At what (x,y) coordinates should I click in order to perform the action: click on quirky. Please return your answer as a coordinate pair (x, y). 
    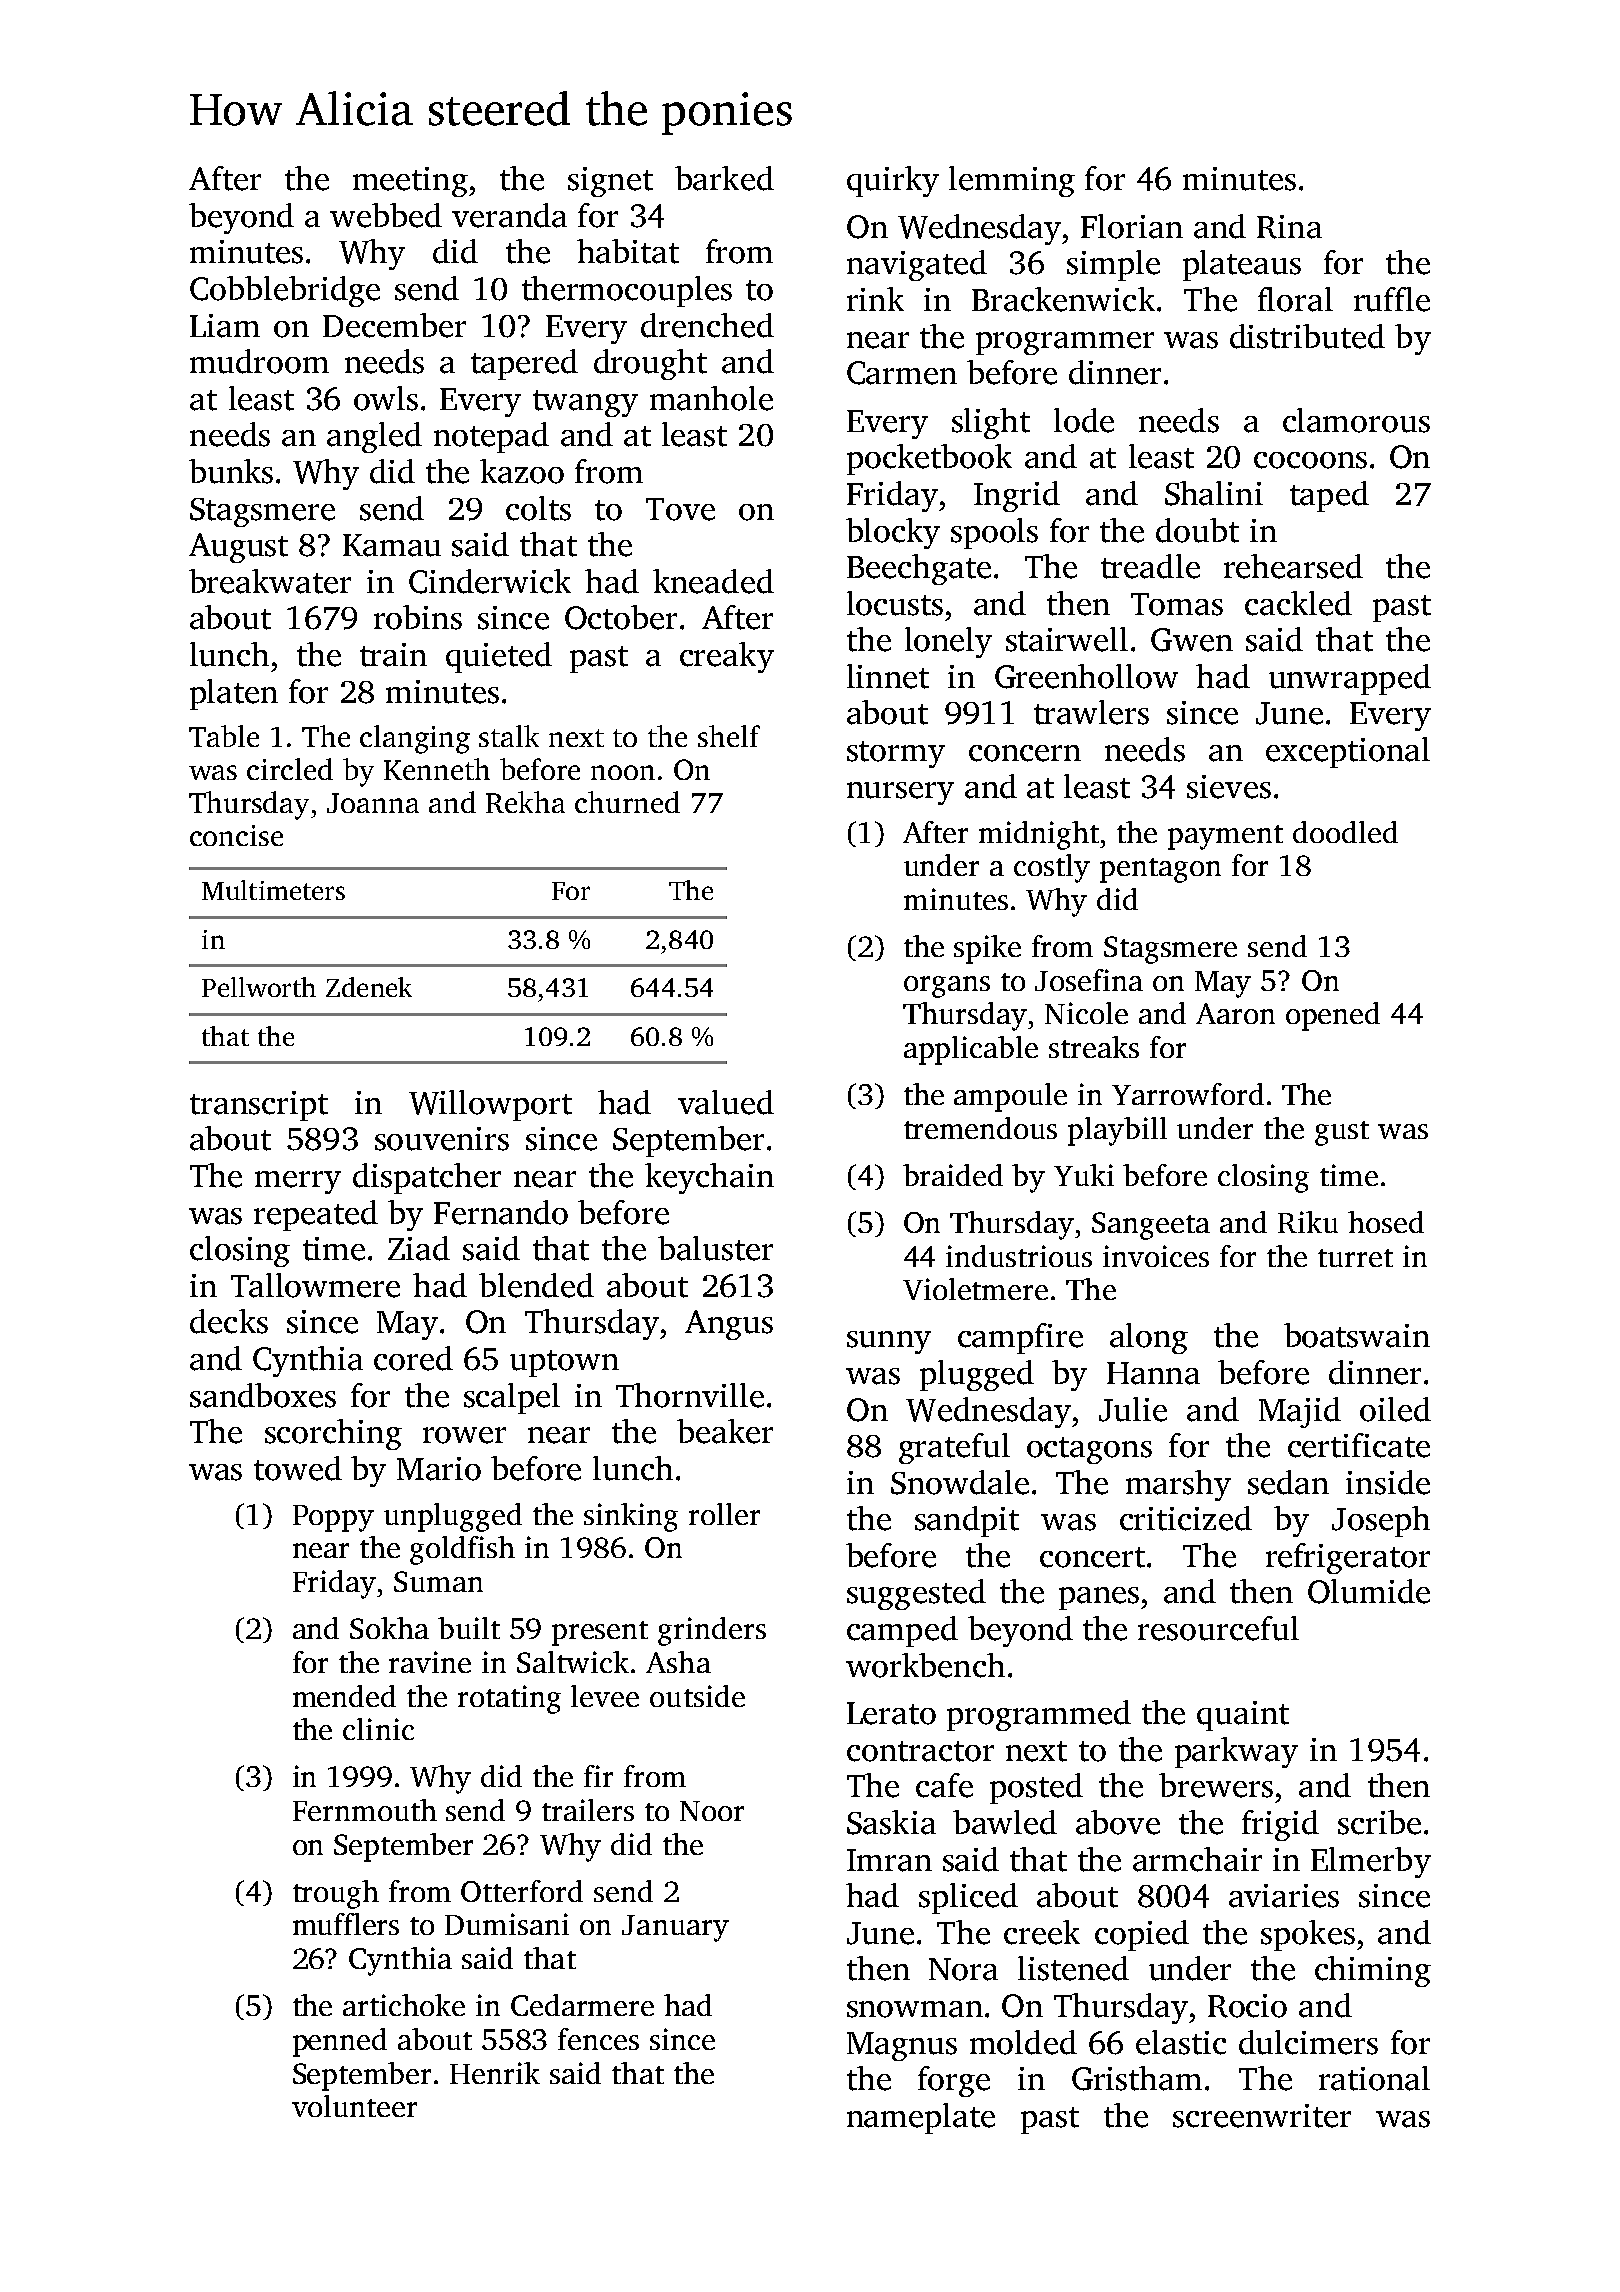
    Looking at the image, I should click on (893, 181).
